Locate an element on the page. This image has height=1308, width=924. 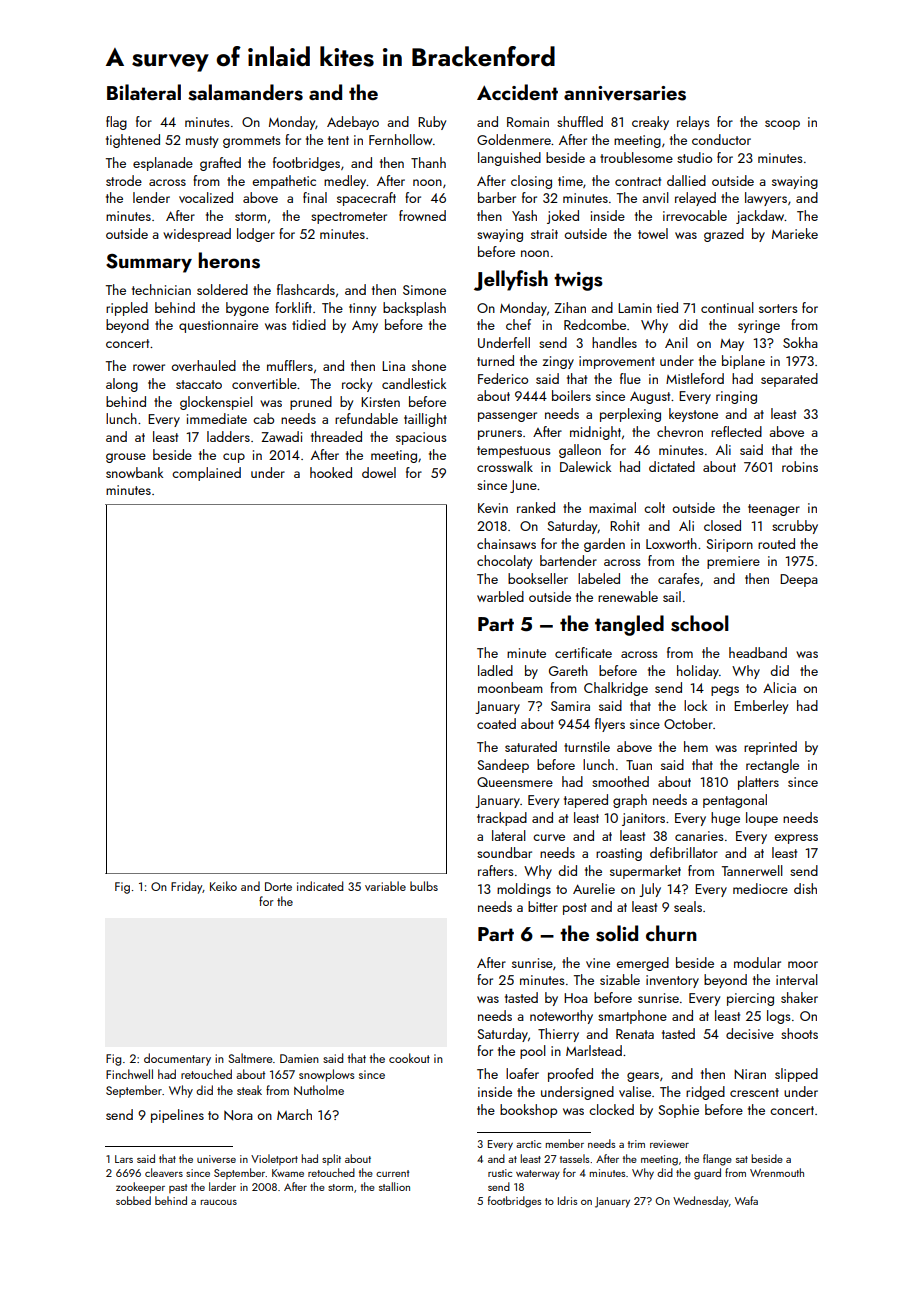
salamanders is located at coordinates (245, 92).
